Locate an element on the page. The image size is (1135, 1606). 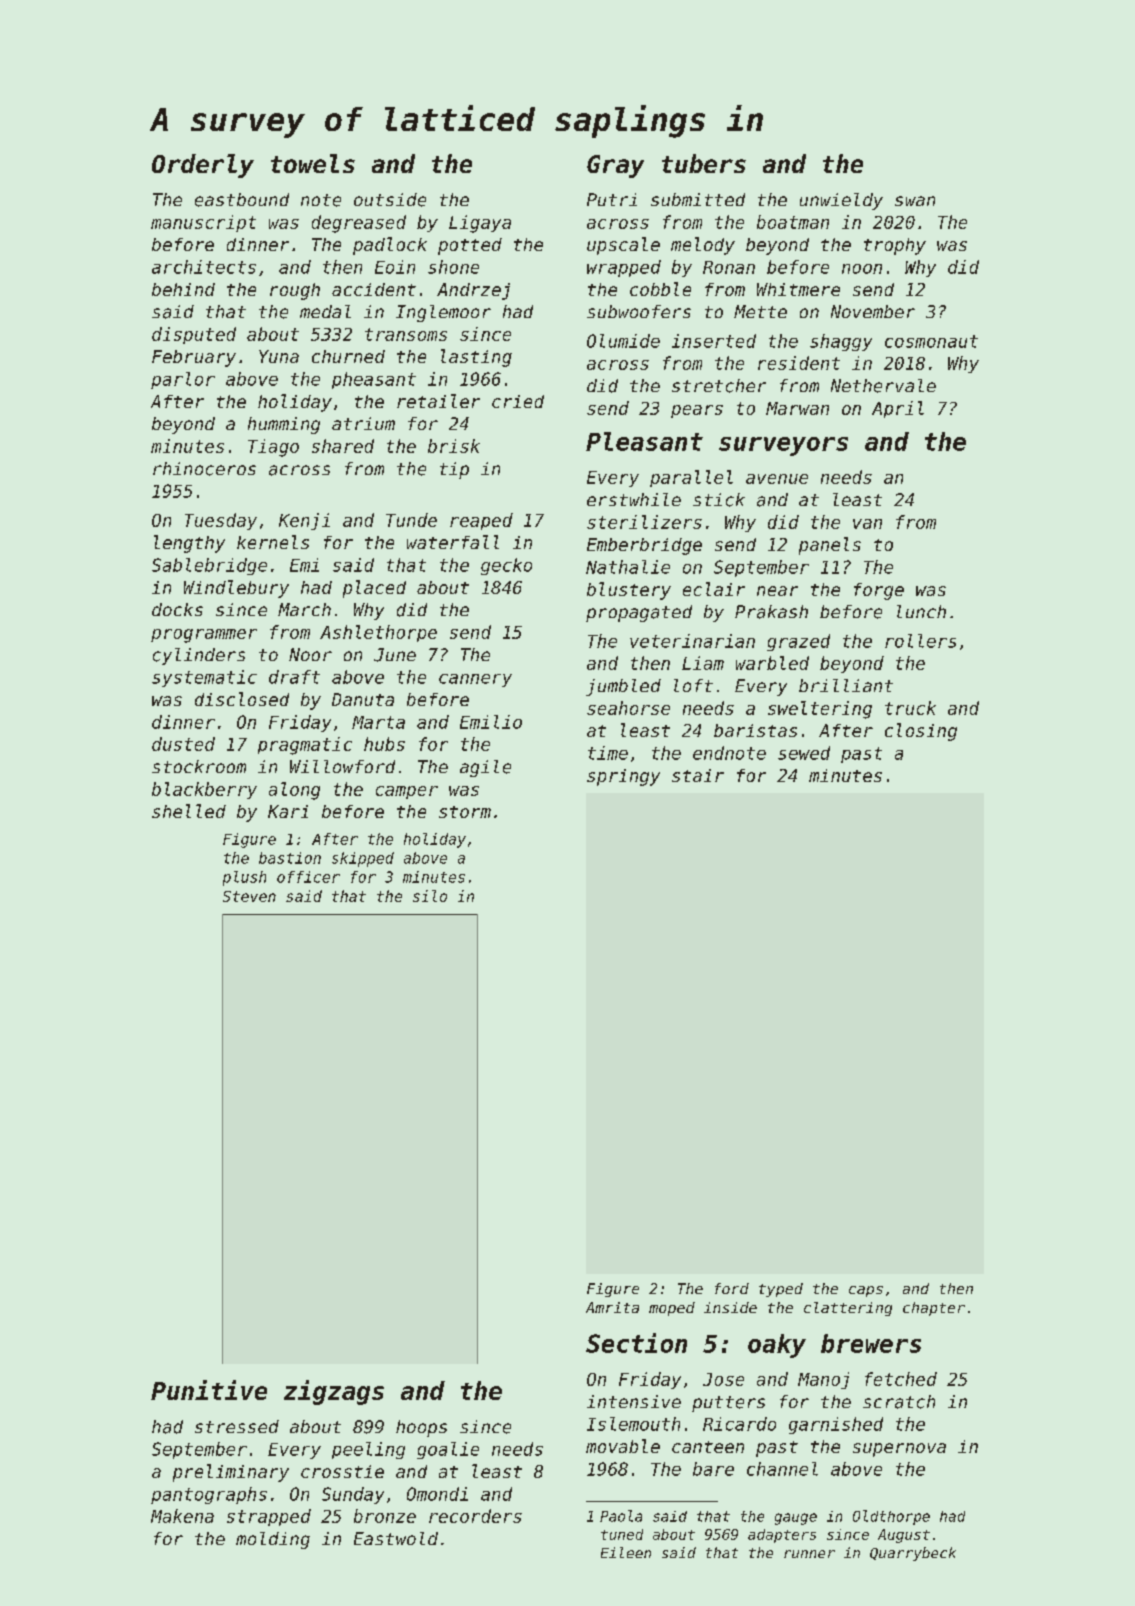
officer is located at coordinates (308, 877).
